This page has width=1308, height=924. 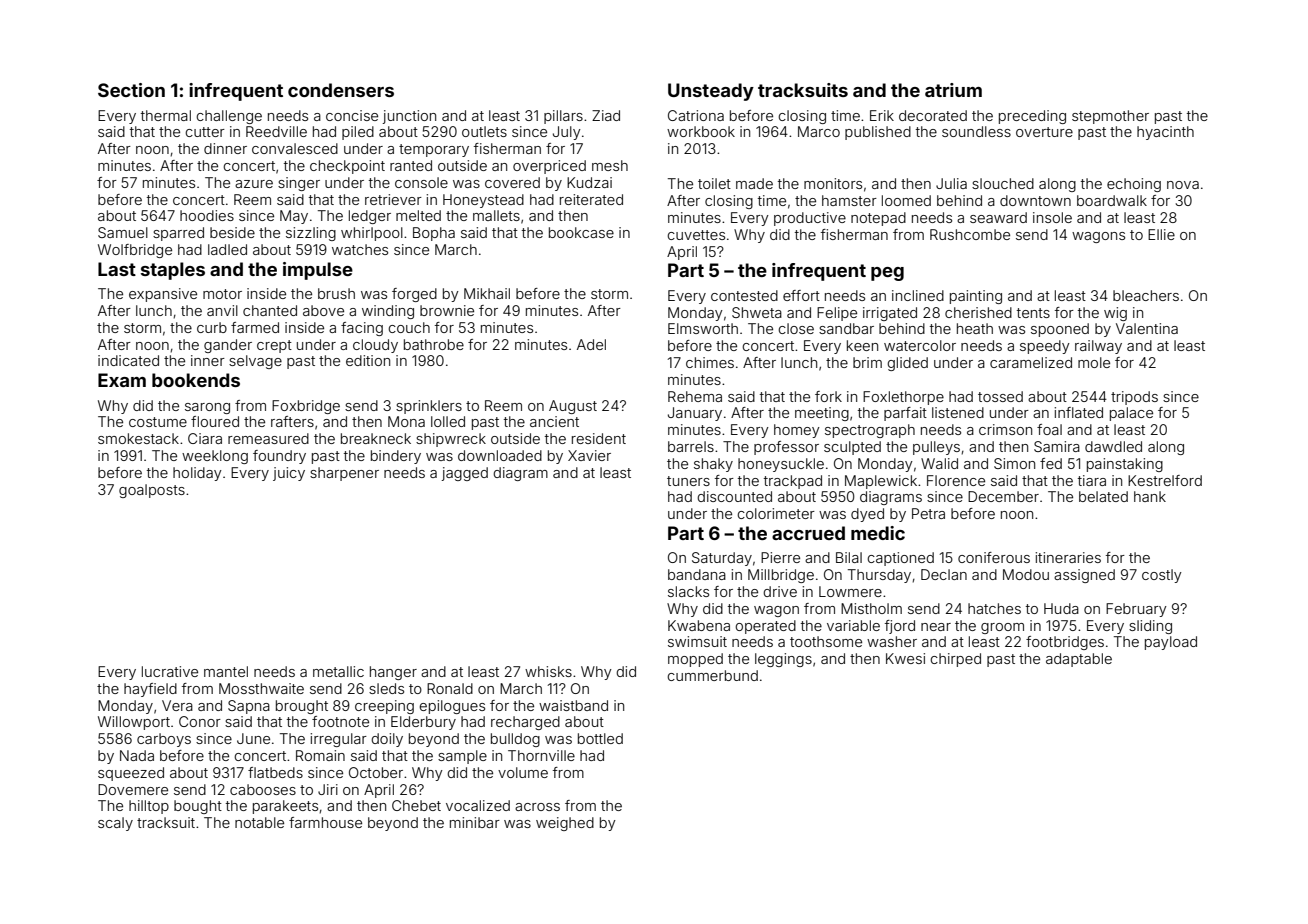 What do you see at coordinates (368, 360) in the page?
I see `edition` at bounding box center [368, 360].
